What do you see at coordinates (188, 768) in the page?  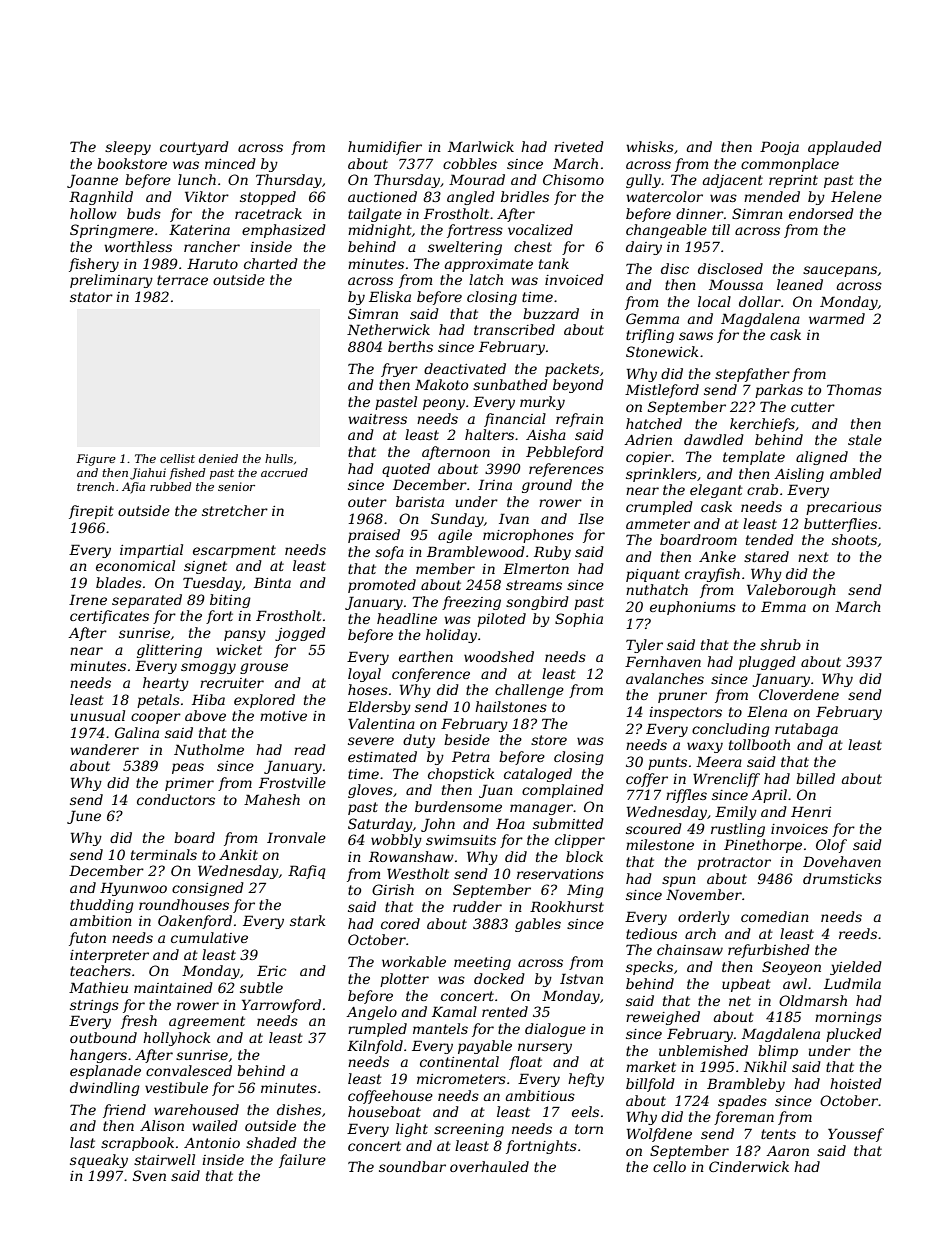 I see `peas` at bounding box center [188, 768].
